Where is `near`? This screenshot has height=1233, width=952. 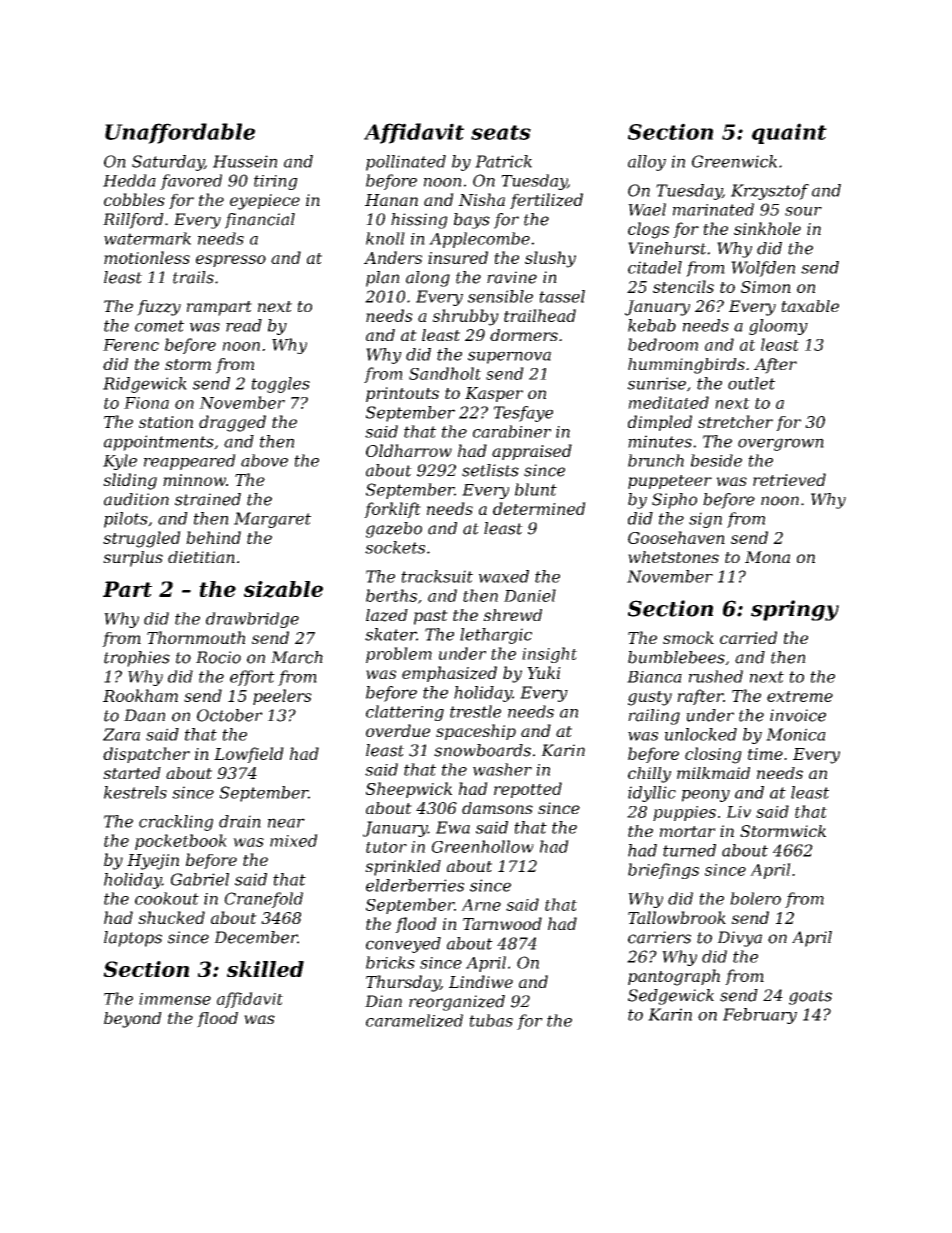
near is located at coordinates (286, 823).
